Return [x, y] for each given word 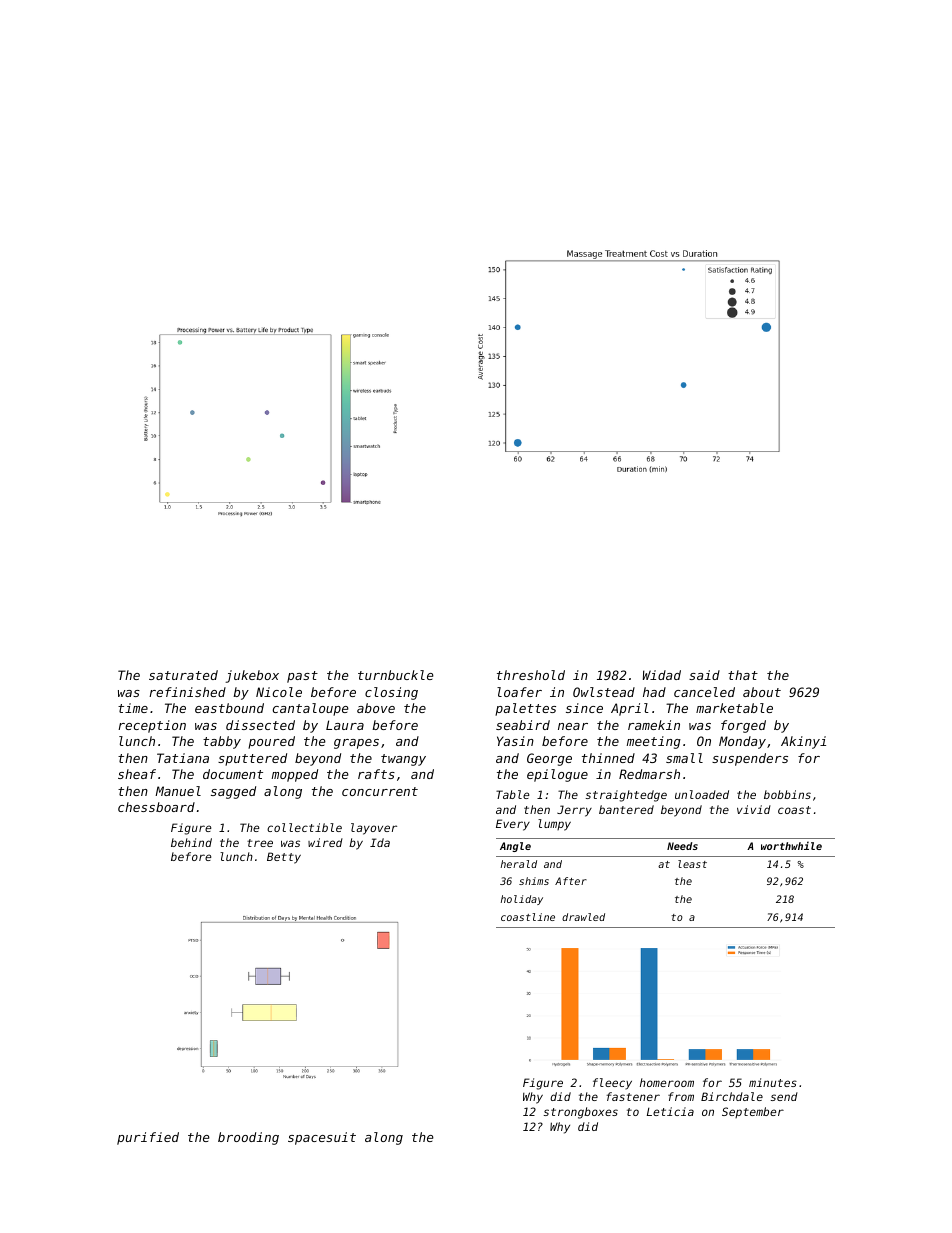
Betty [284, 858]
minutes [773, 1082]
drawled [583, 917]
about [762, 692]
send [784, 1096]
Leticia [670, 1111]
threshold [531, 675]
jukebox [252, 676]
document [233, 774]
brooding [248, 1138]
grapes [356, 744]
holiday [522, 900]
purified [148, 1138]
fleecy [612, 1084]
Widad [662, 675]
